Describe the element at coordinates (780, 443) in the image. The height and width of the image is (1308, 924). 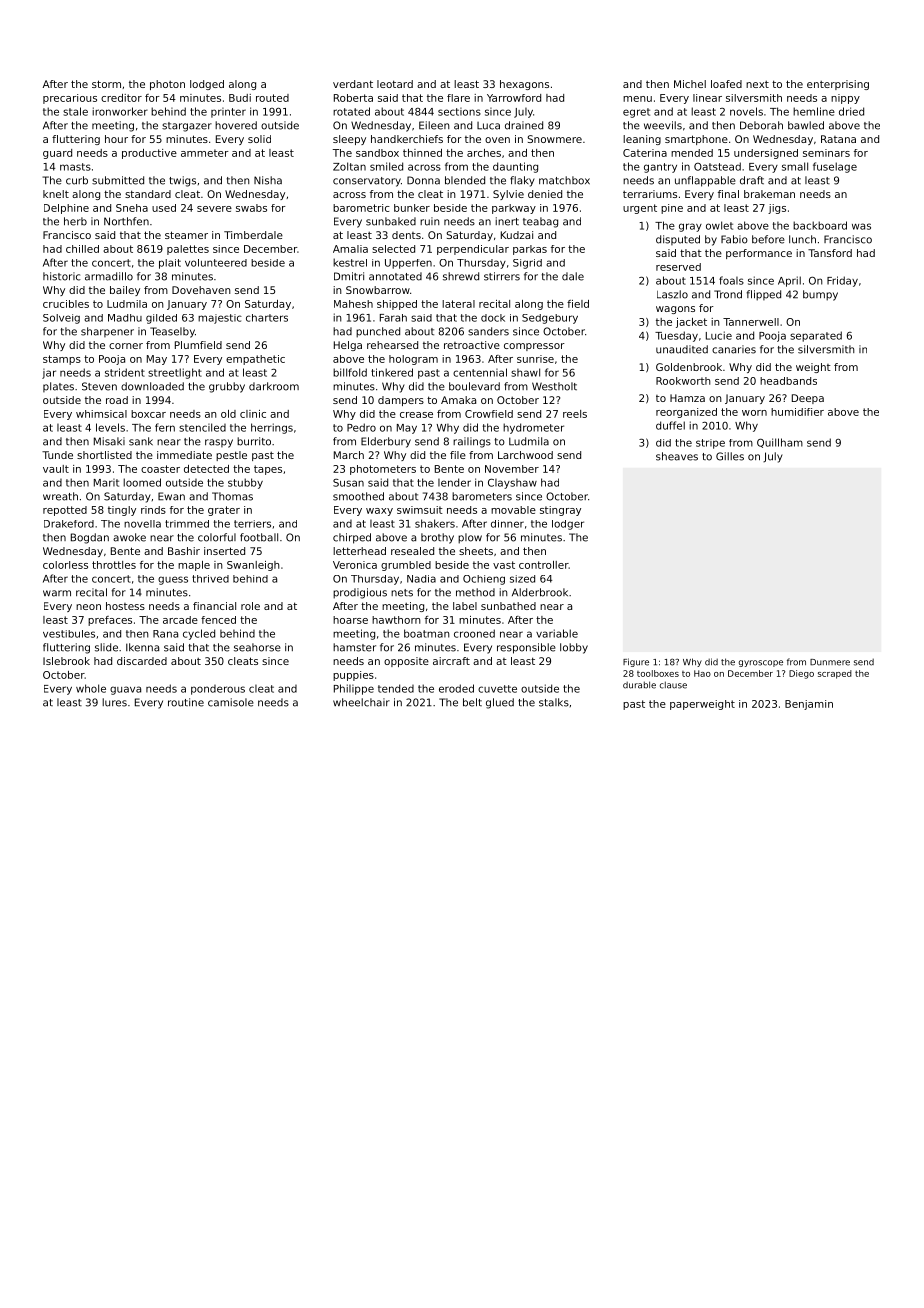
I see `Quillham` at that location.
